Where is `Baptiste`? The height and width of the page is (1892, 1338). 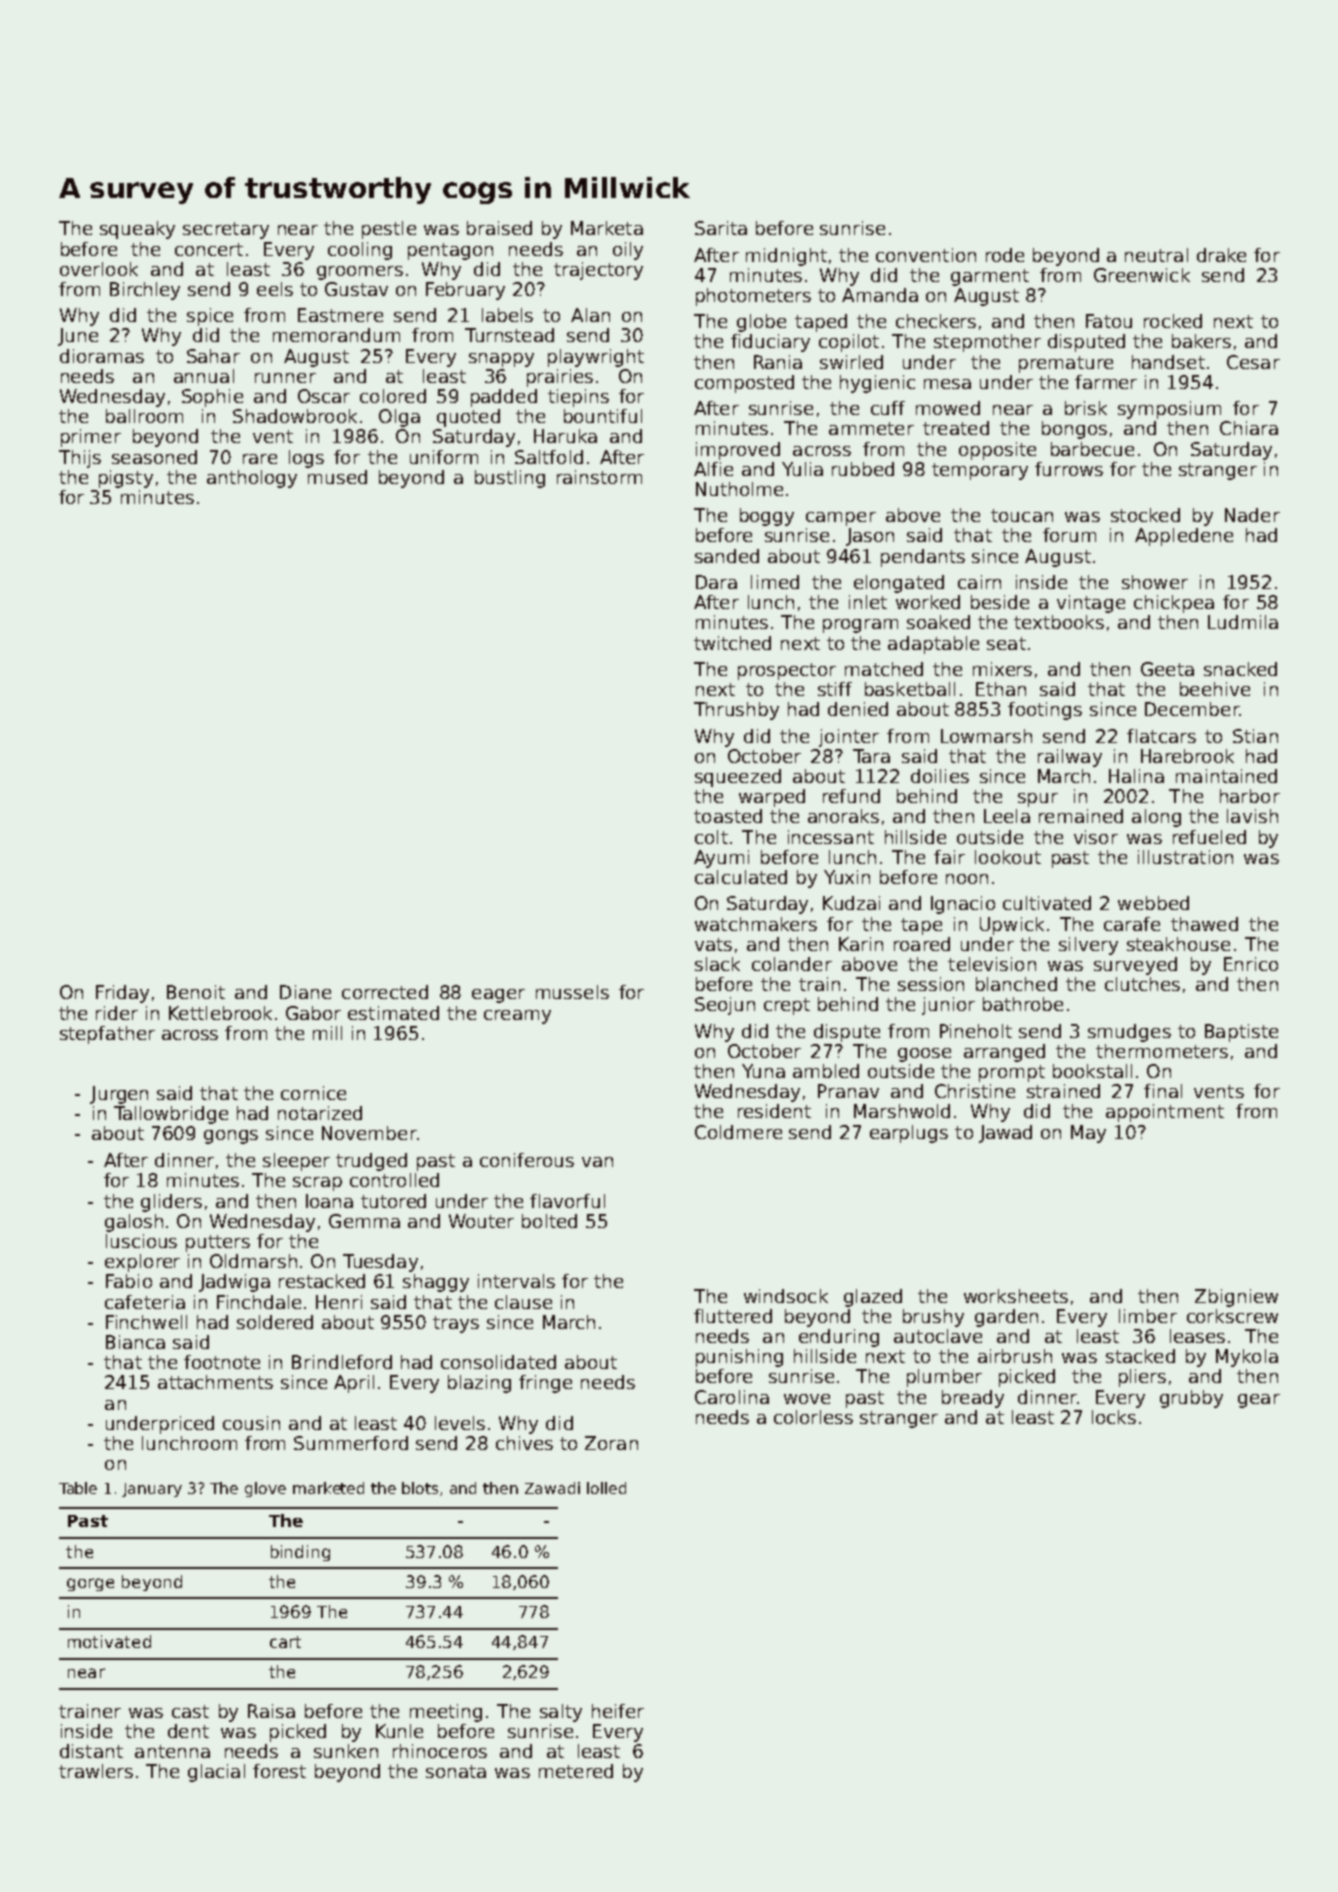 Baptiste is located at coordinates (1241, 1033).
